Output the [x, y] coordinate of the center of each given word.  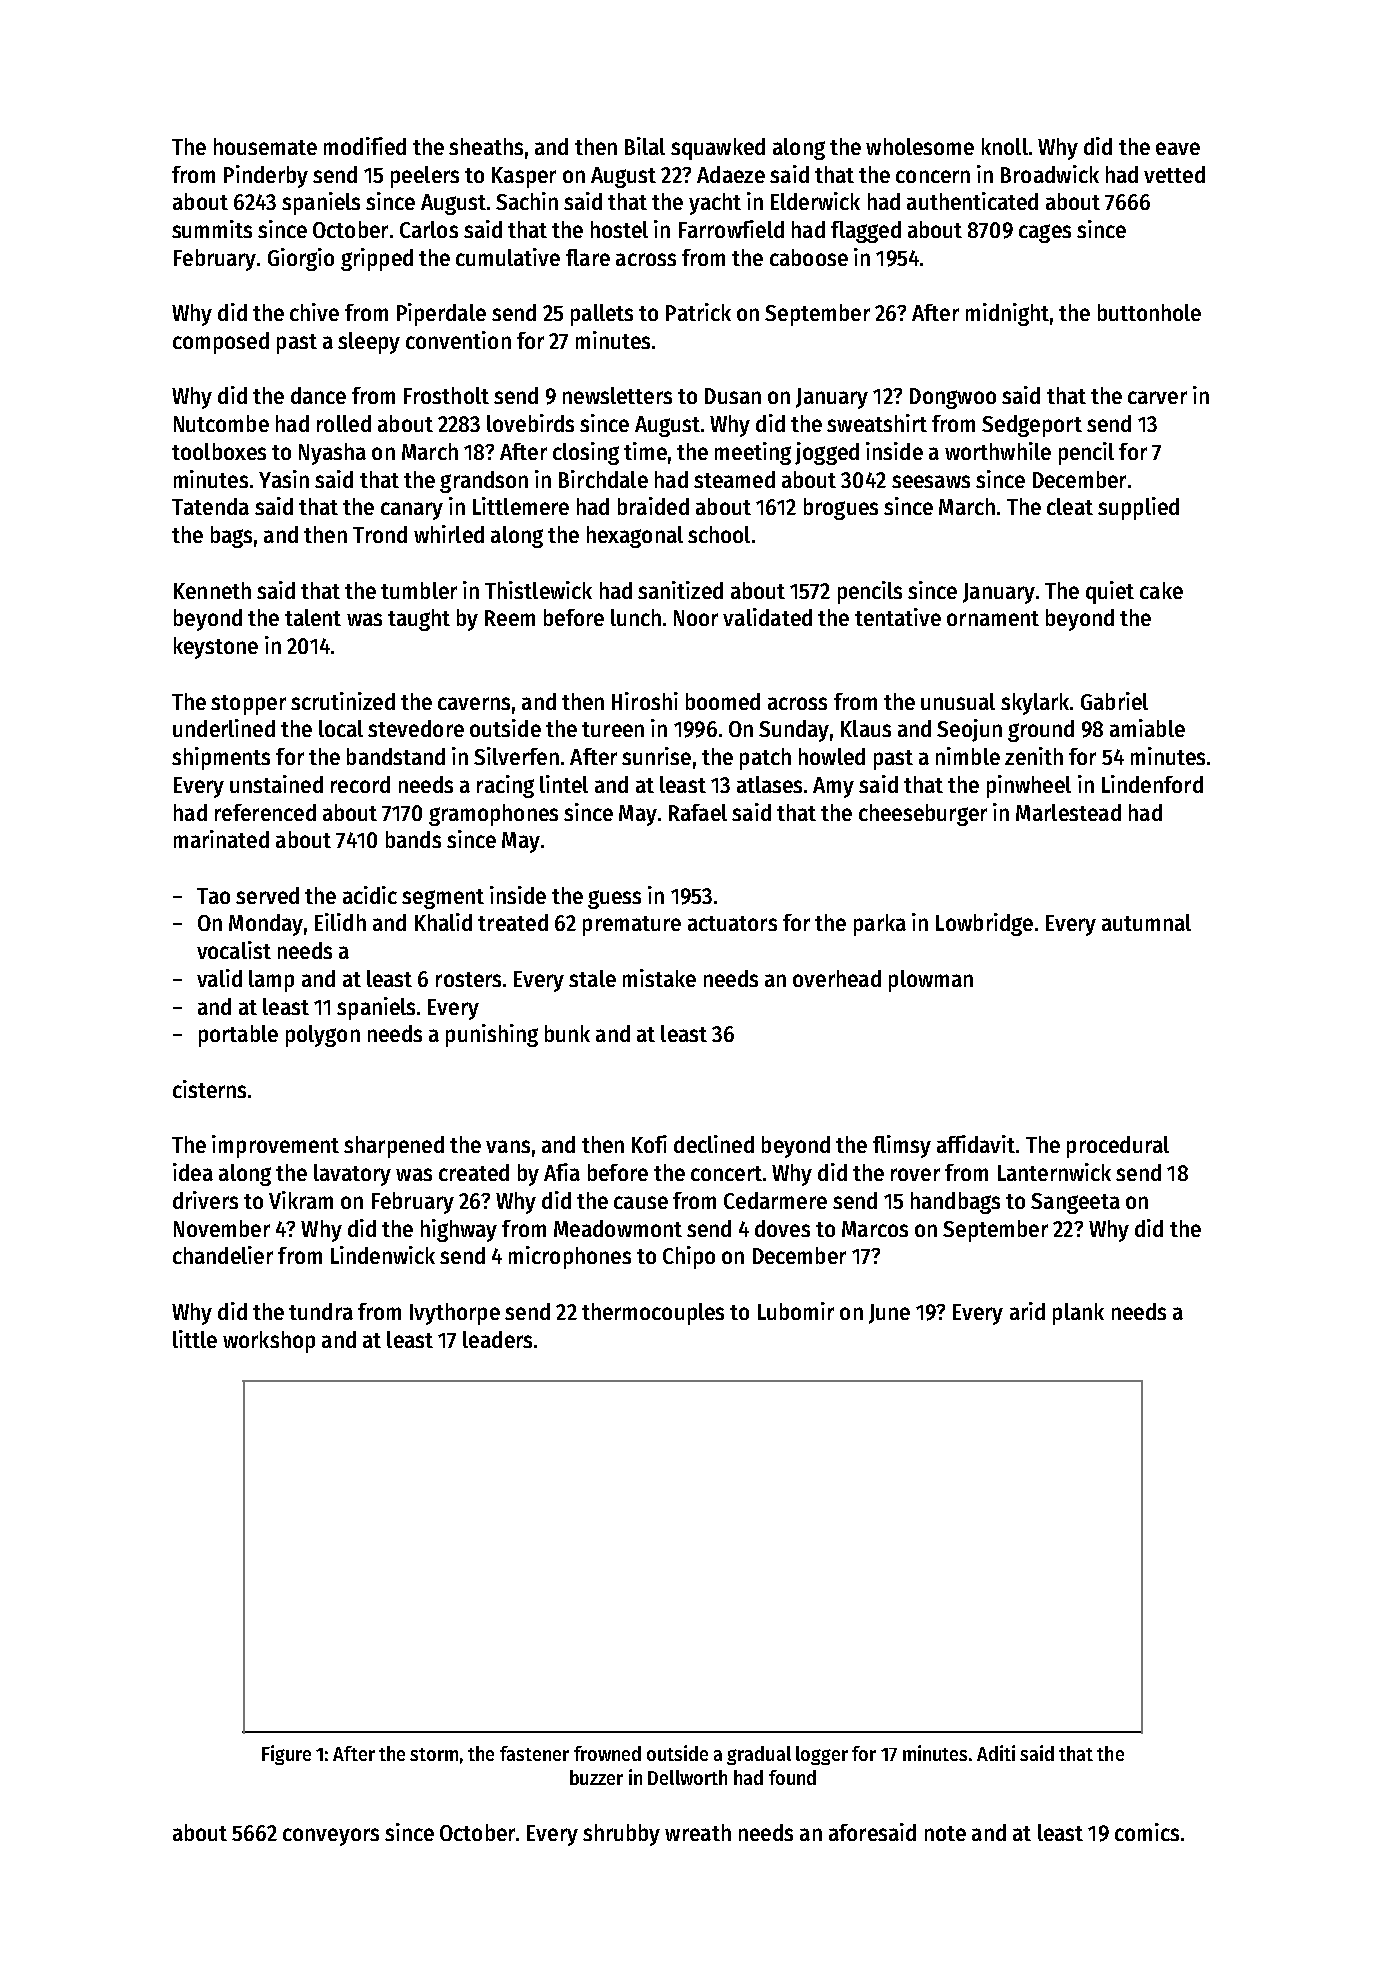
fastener [534, 1753]
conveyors [331, 1837]
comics [1147, 1832]
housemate [265, 146]
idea [193, 1172]
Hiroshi [645, 701]
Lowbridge [984, 924]
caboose [809, 257]
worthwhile [998, 451]
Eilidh [340, 922]
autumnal [1146, 922]
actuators [732, 923]
